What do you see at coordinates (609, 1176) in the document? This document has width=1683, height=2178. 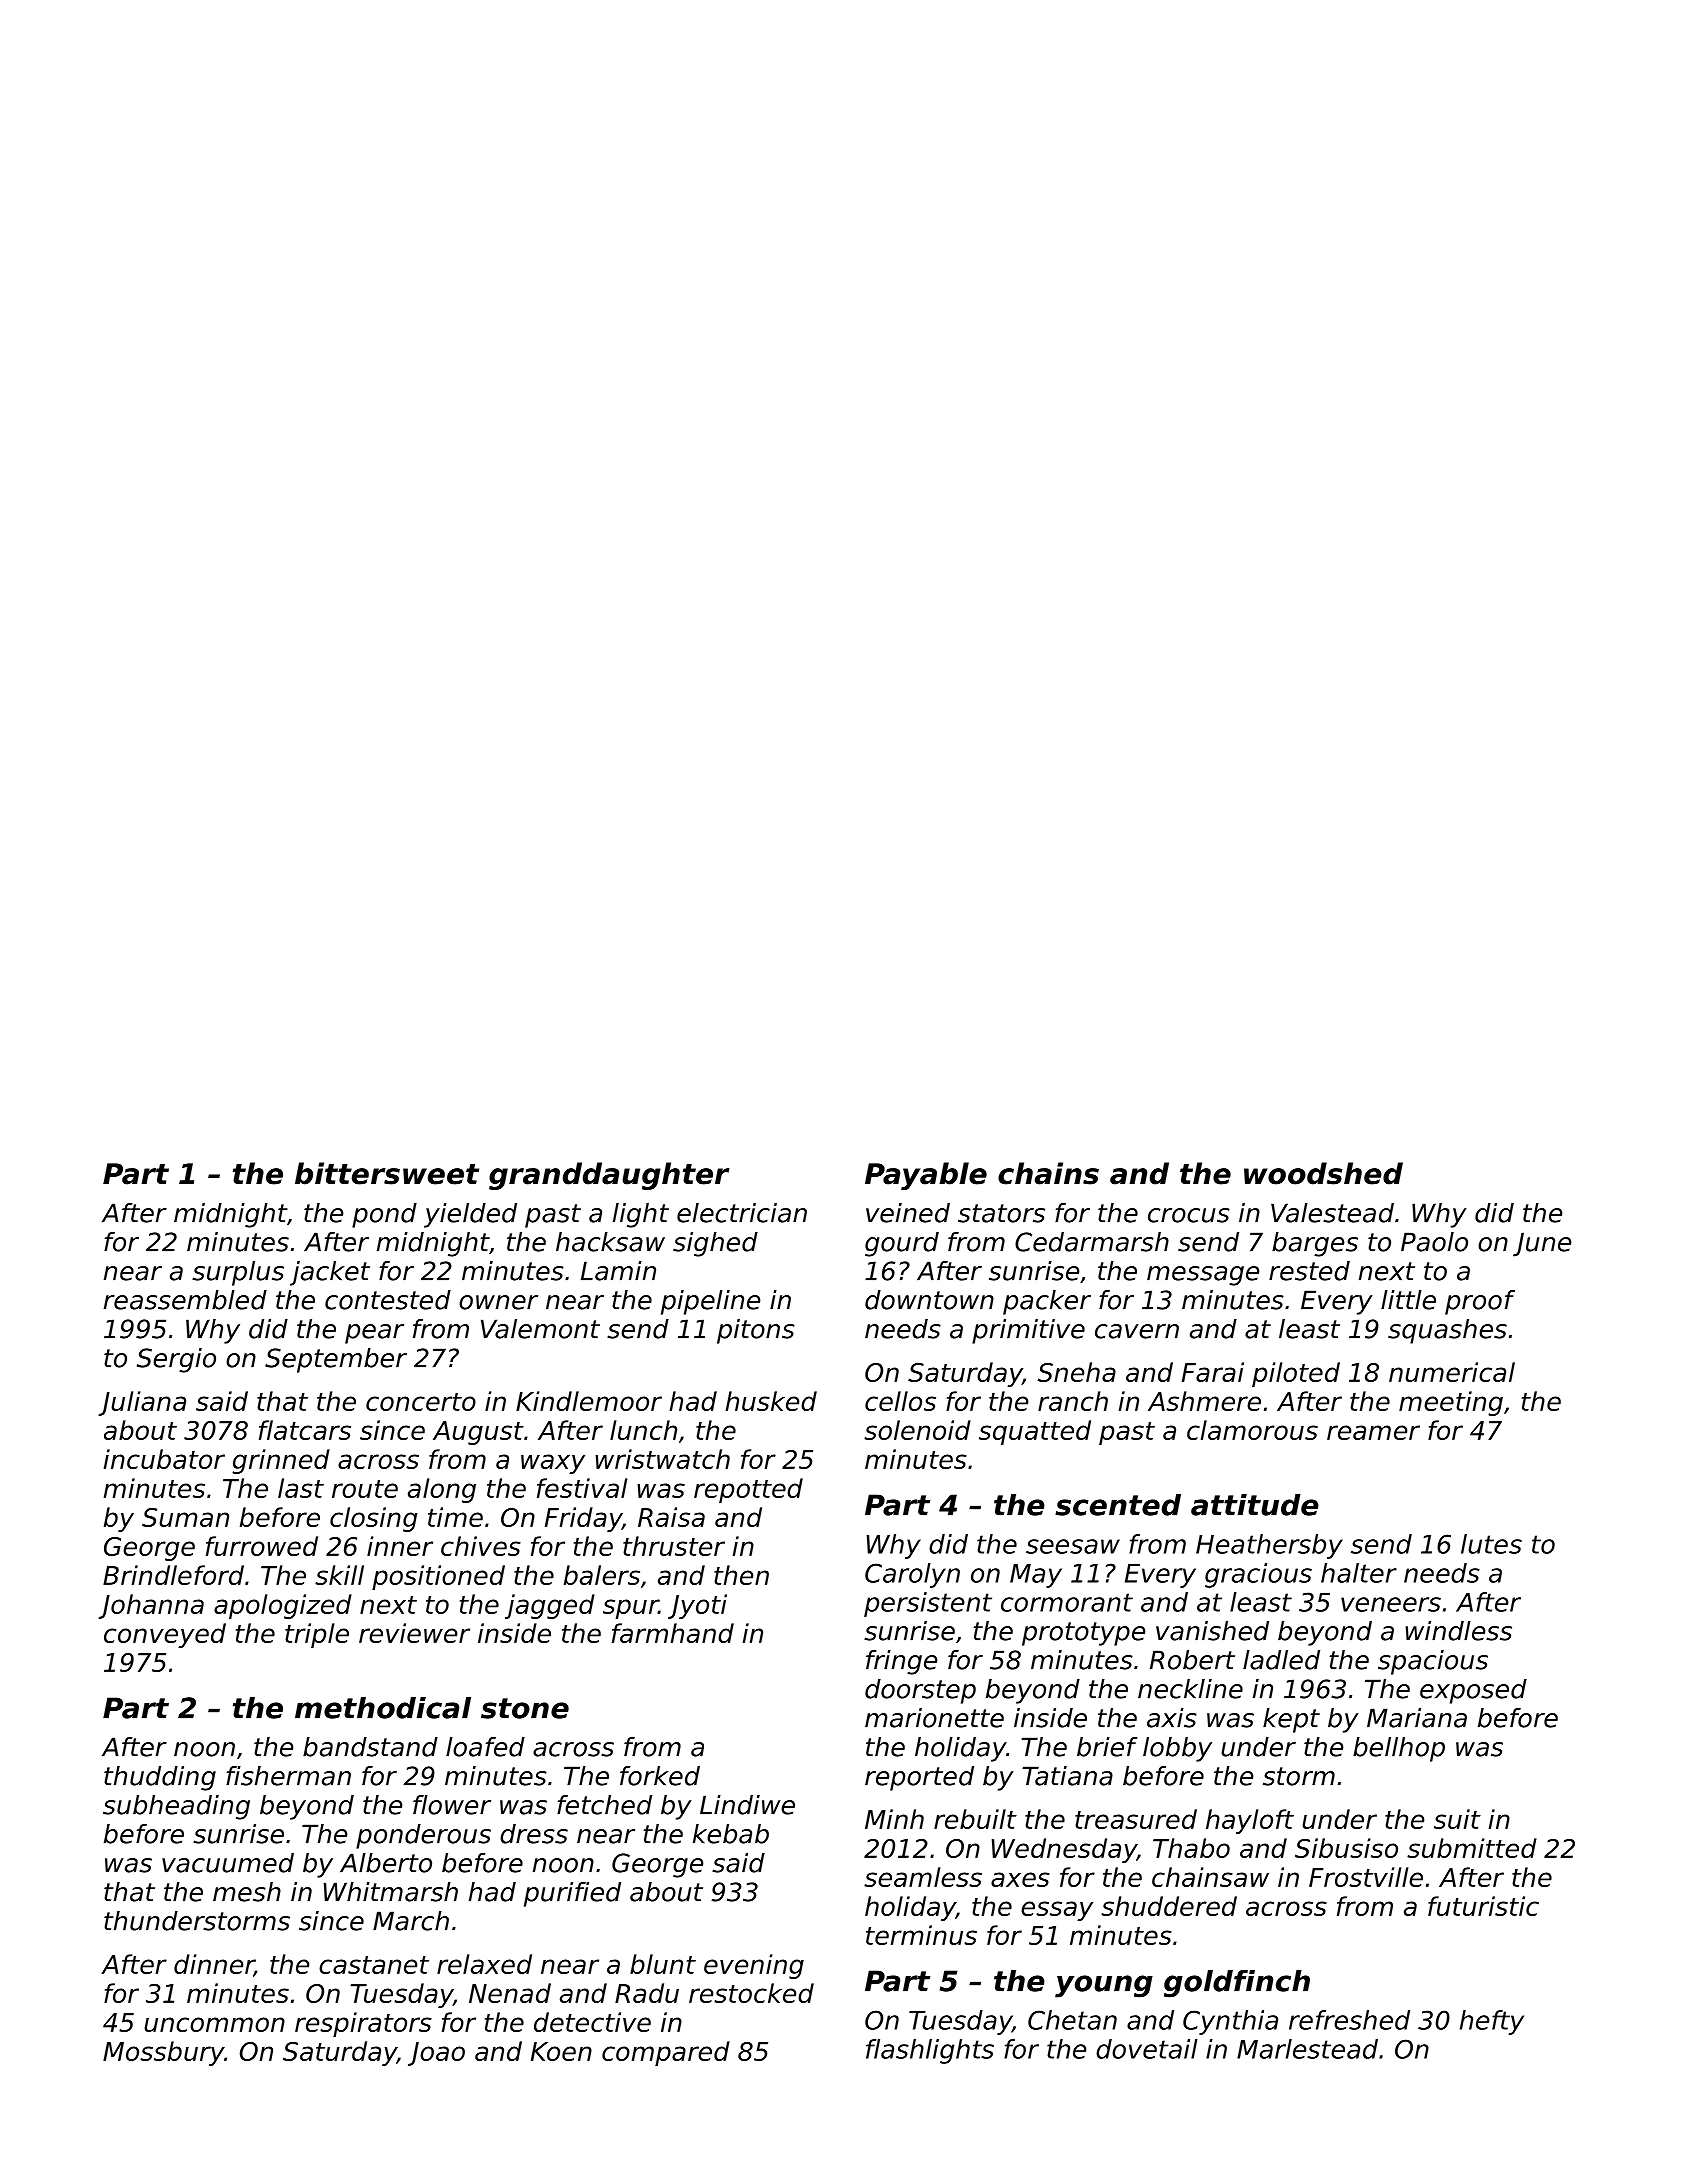 I see `granddaughter` at bounding box center [609, 1176].
